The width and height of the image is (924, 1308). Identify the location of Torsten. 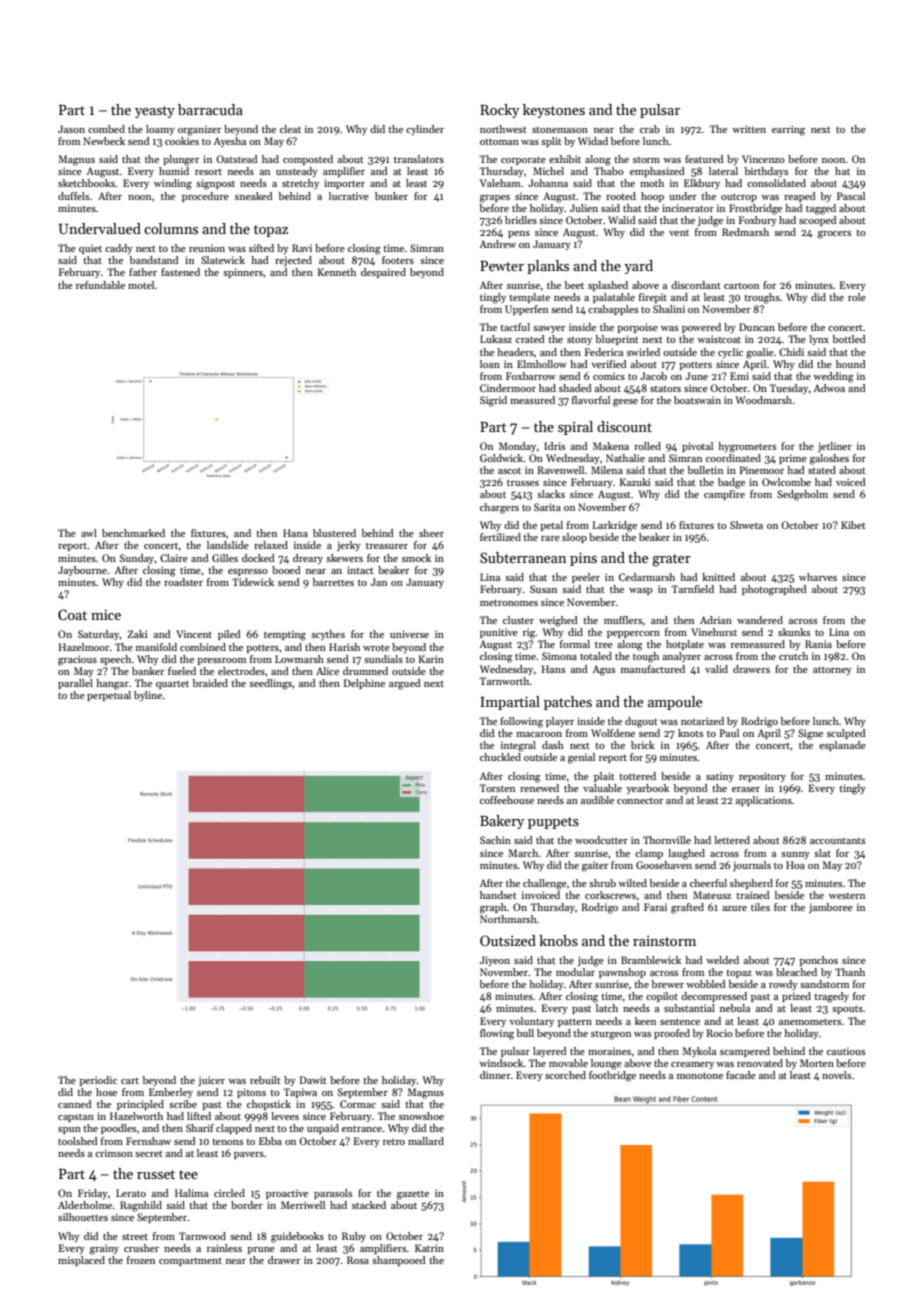
(497, 788).
